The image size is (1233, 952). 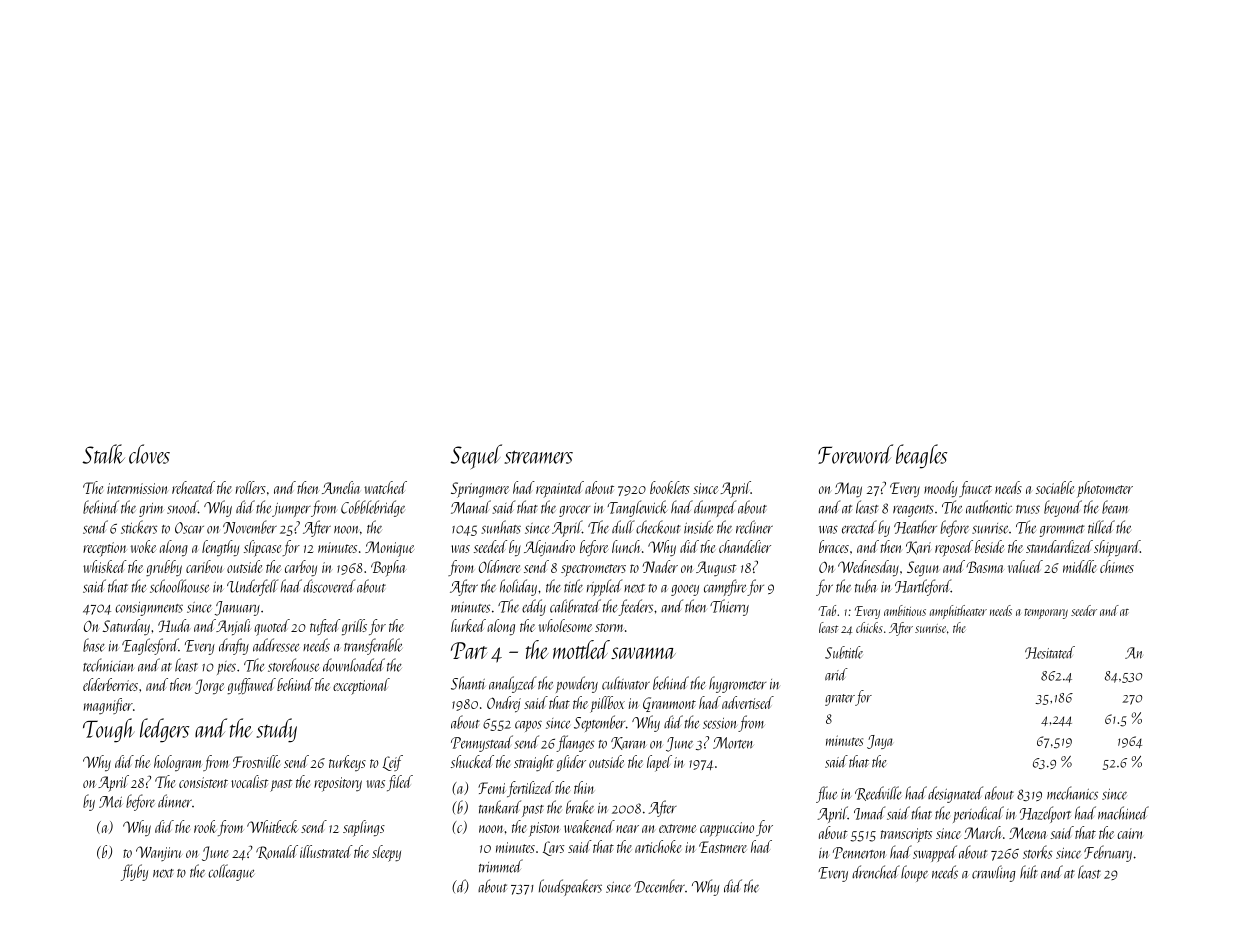 I want to click on Lars, so click(x=553, y=848).
